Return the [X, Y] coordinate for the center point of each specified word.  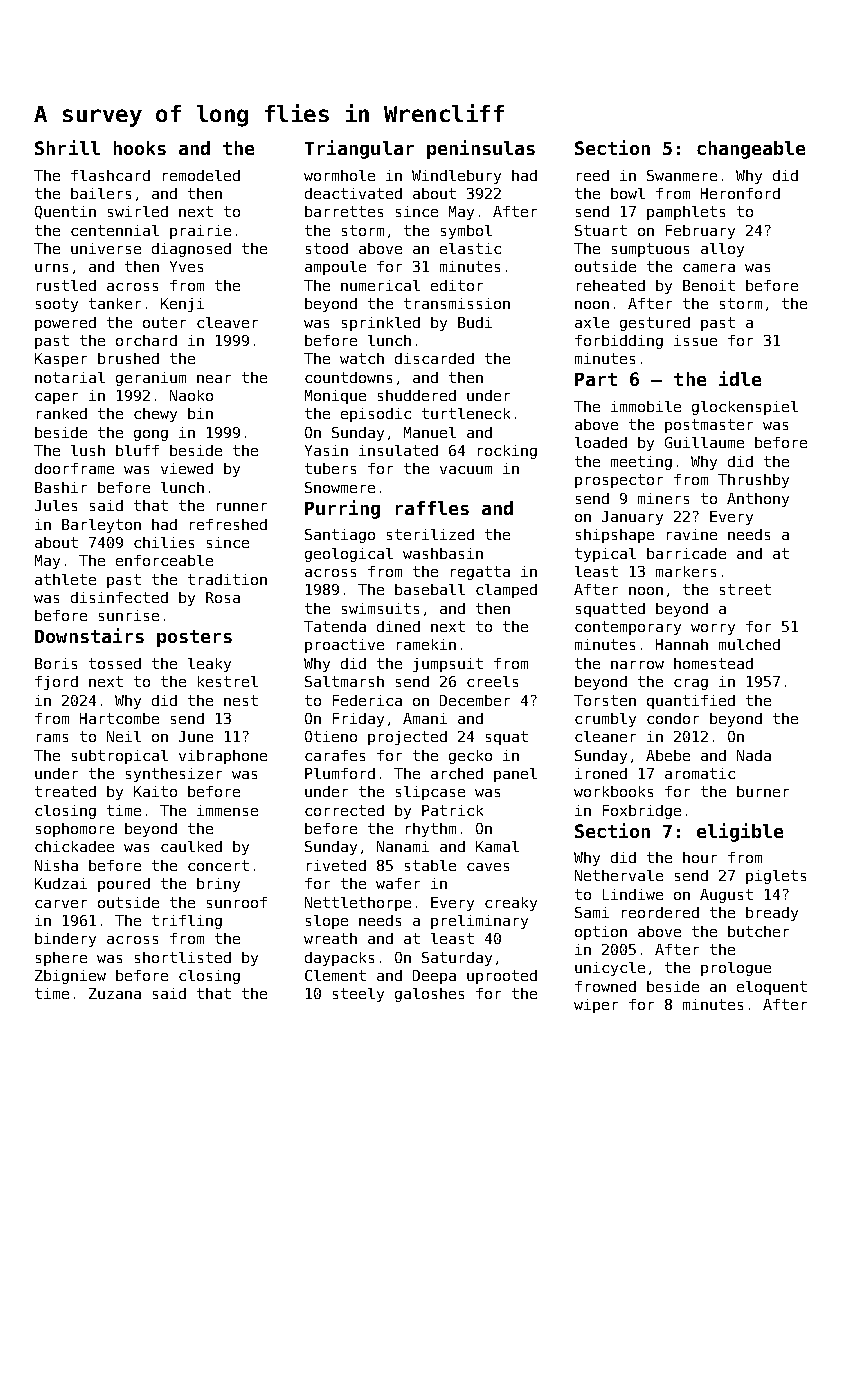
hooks [140, 148]
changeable [751, 150]
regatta [480, 573]
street [745, 589]
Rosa [223, 597]
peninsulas [481, 149]
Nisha [56, 865]
